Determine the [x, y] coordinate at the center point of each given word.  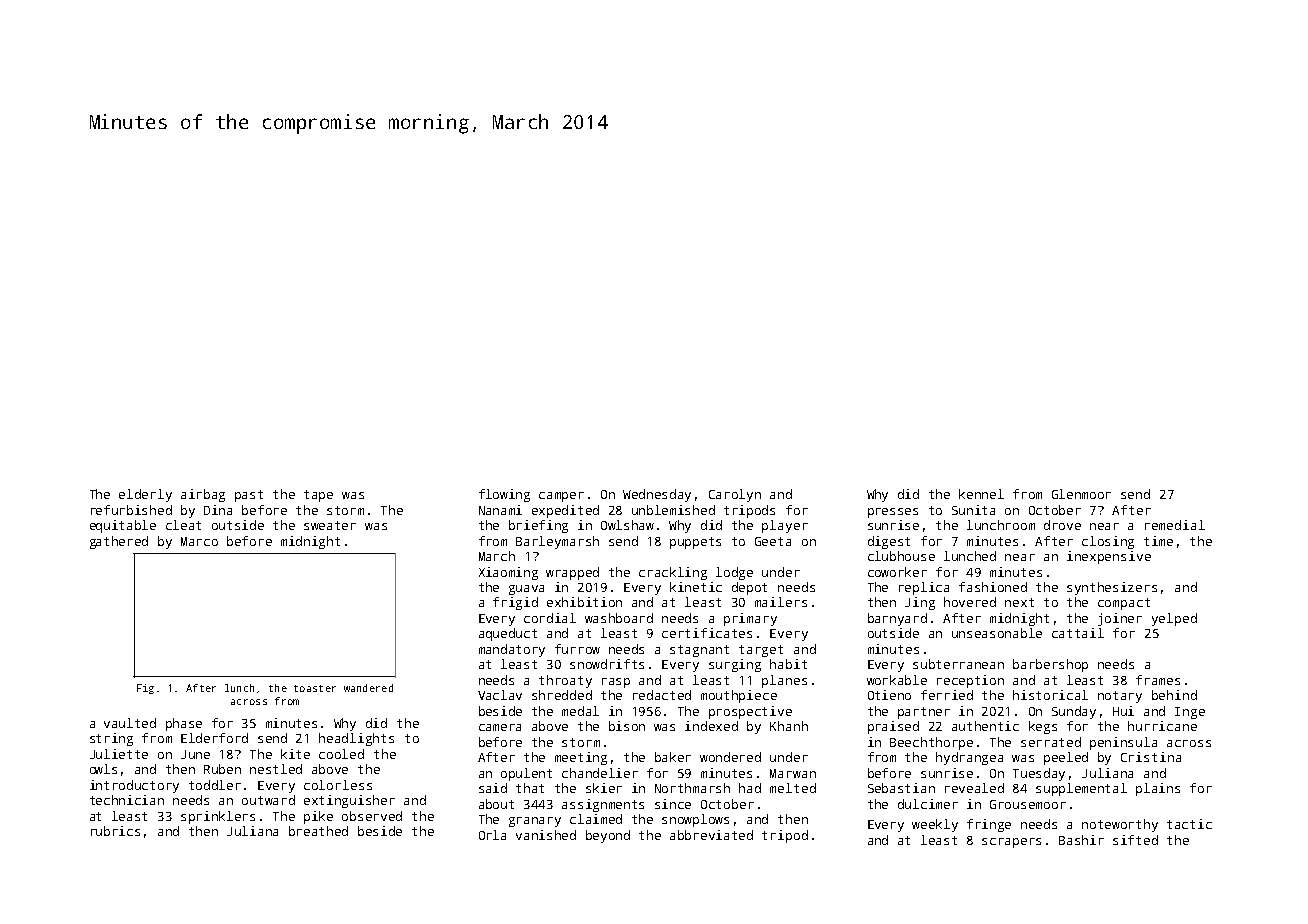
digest [889, 542]
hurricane [1162, 726]
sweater [330, 525]
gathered [119, 542]
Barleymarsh [557, 542]
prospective [750, 712]
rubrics [115, 831]
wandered [368, 688]
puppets [695, 543]
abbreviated [711, 835]
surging [735, 665]
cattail [1078, 633]
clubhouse [901, 556]
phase [184, 724]
